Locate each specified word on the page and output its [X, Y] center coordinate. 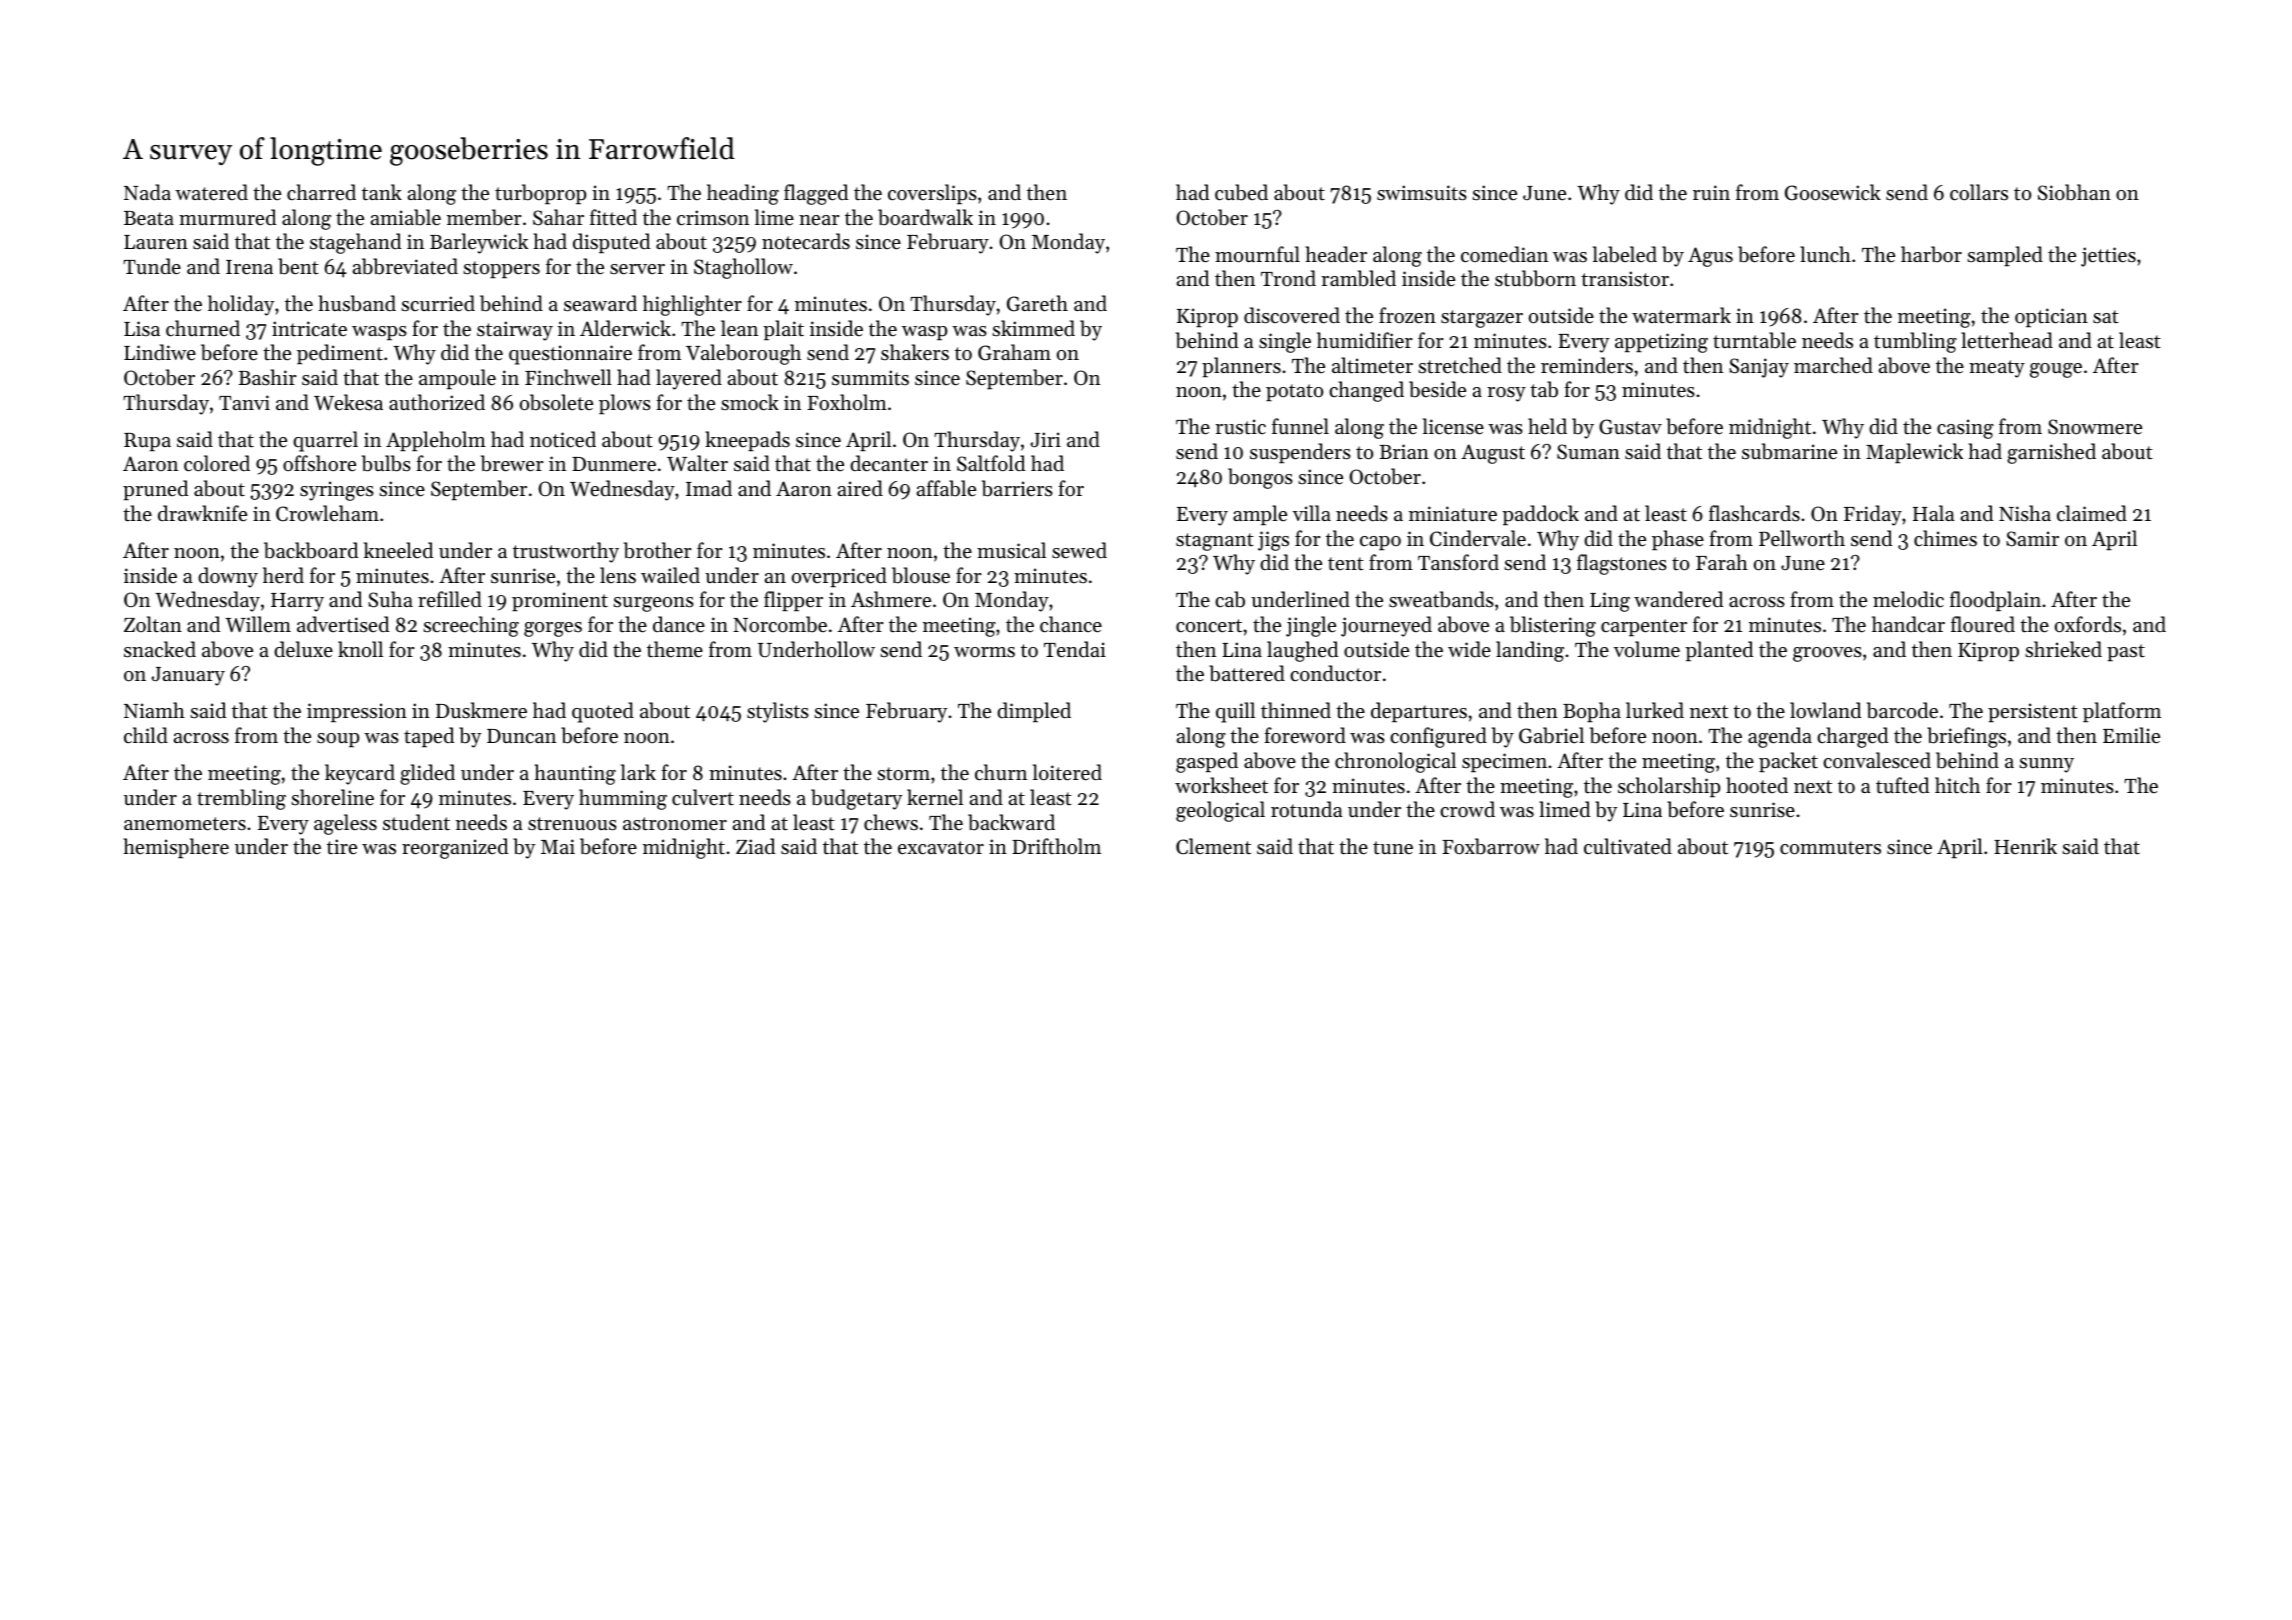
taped [429, 737]
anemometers [185, 824]
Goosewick [1833, 192]
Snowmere [2095, 427]
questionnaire [570, 355]
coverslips [932, 194]
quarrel [325, 441]
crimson [713, 218]
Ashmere [891, 599]
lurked [1655, 710]
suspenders [1300, 453]
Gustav [1630, 427]
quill [1235, 712]
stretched [1460, 365]
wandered [1678, 599]
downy [228, 577]
